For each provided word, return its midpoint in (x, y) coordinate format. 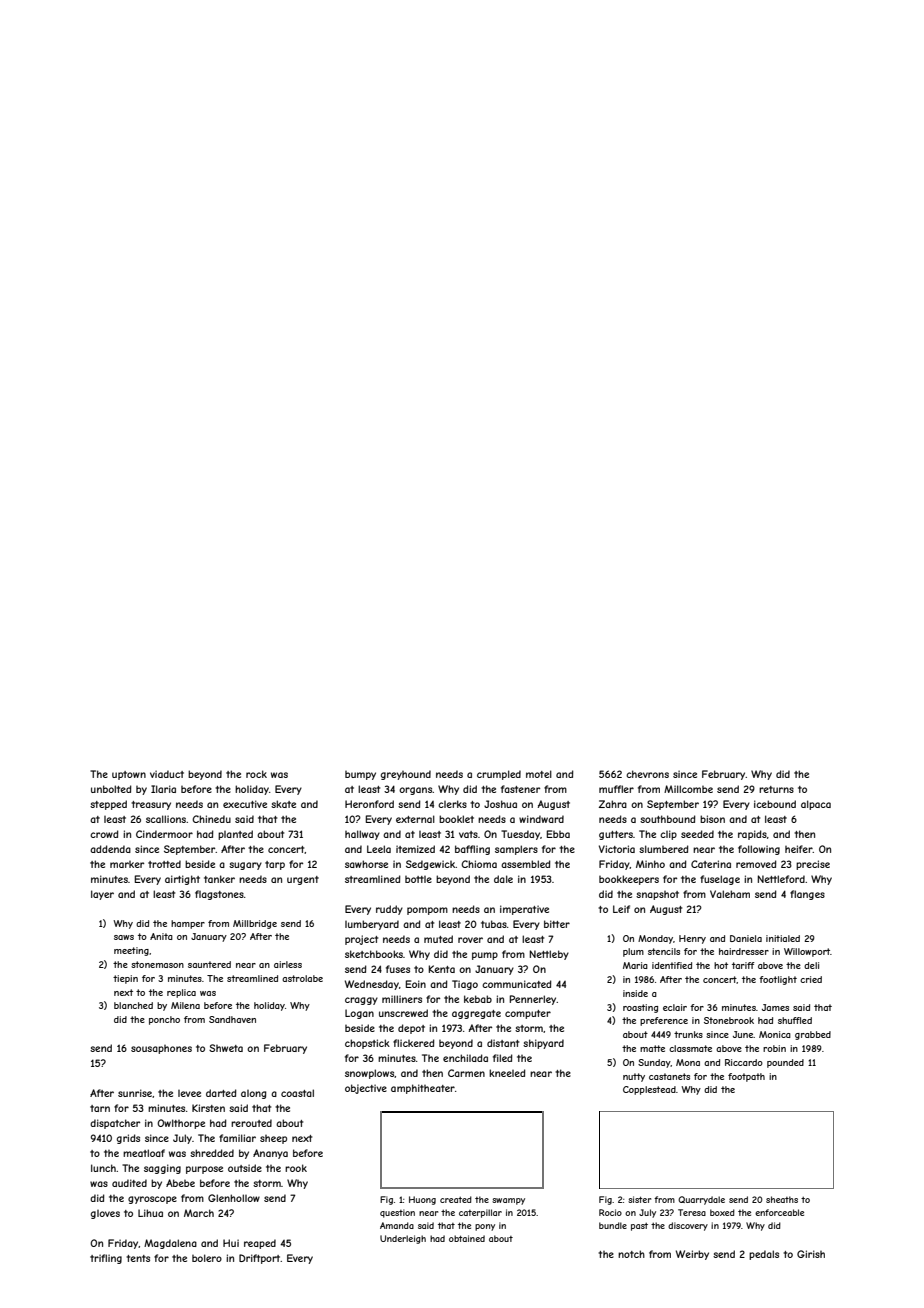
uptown (129, 775)
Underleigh (403, 1239)
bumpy (360, 775)
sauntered (209, 964)
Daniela (746, 938)
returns (776, 789)
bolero (207, 1258)
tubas (494, 924)
